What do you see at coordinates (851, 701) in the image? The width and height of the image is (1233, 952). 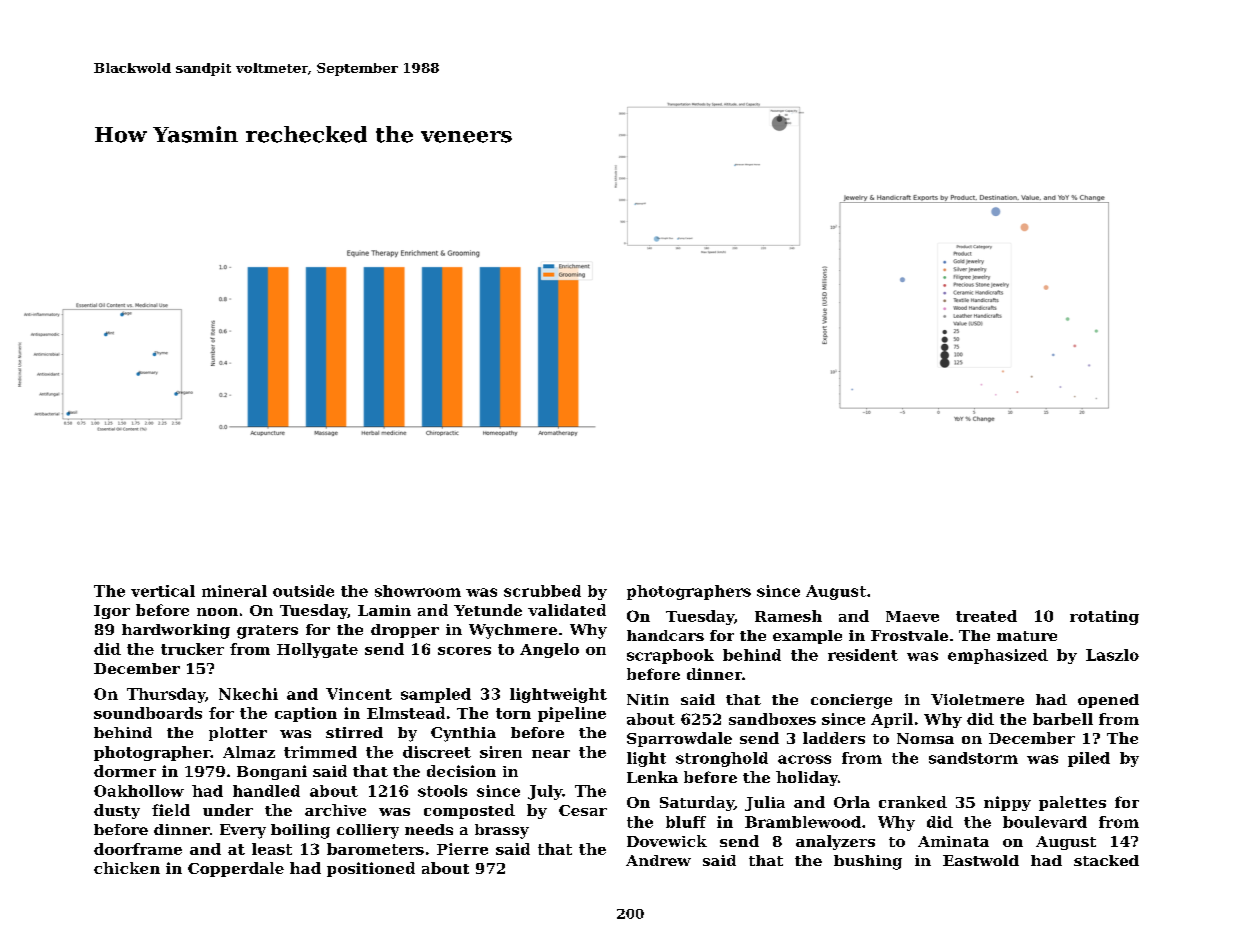 I see `concierge` at bounding box center [851, 701].
